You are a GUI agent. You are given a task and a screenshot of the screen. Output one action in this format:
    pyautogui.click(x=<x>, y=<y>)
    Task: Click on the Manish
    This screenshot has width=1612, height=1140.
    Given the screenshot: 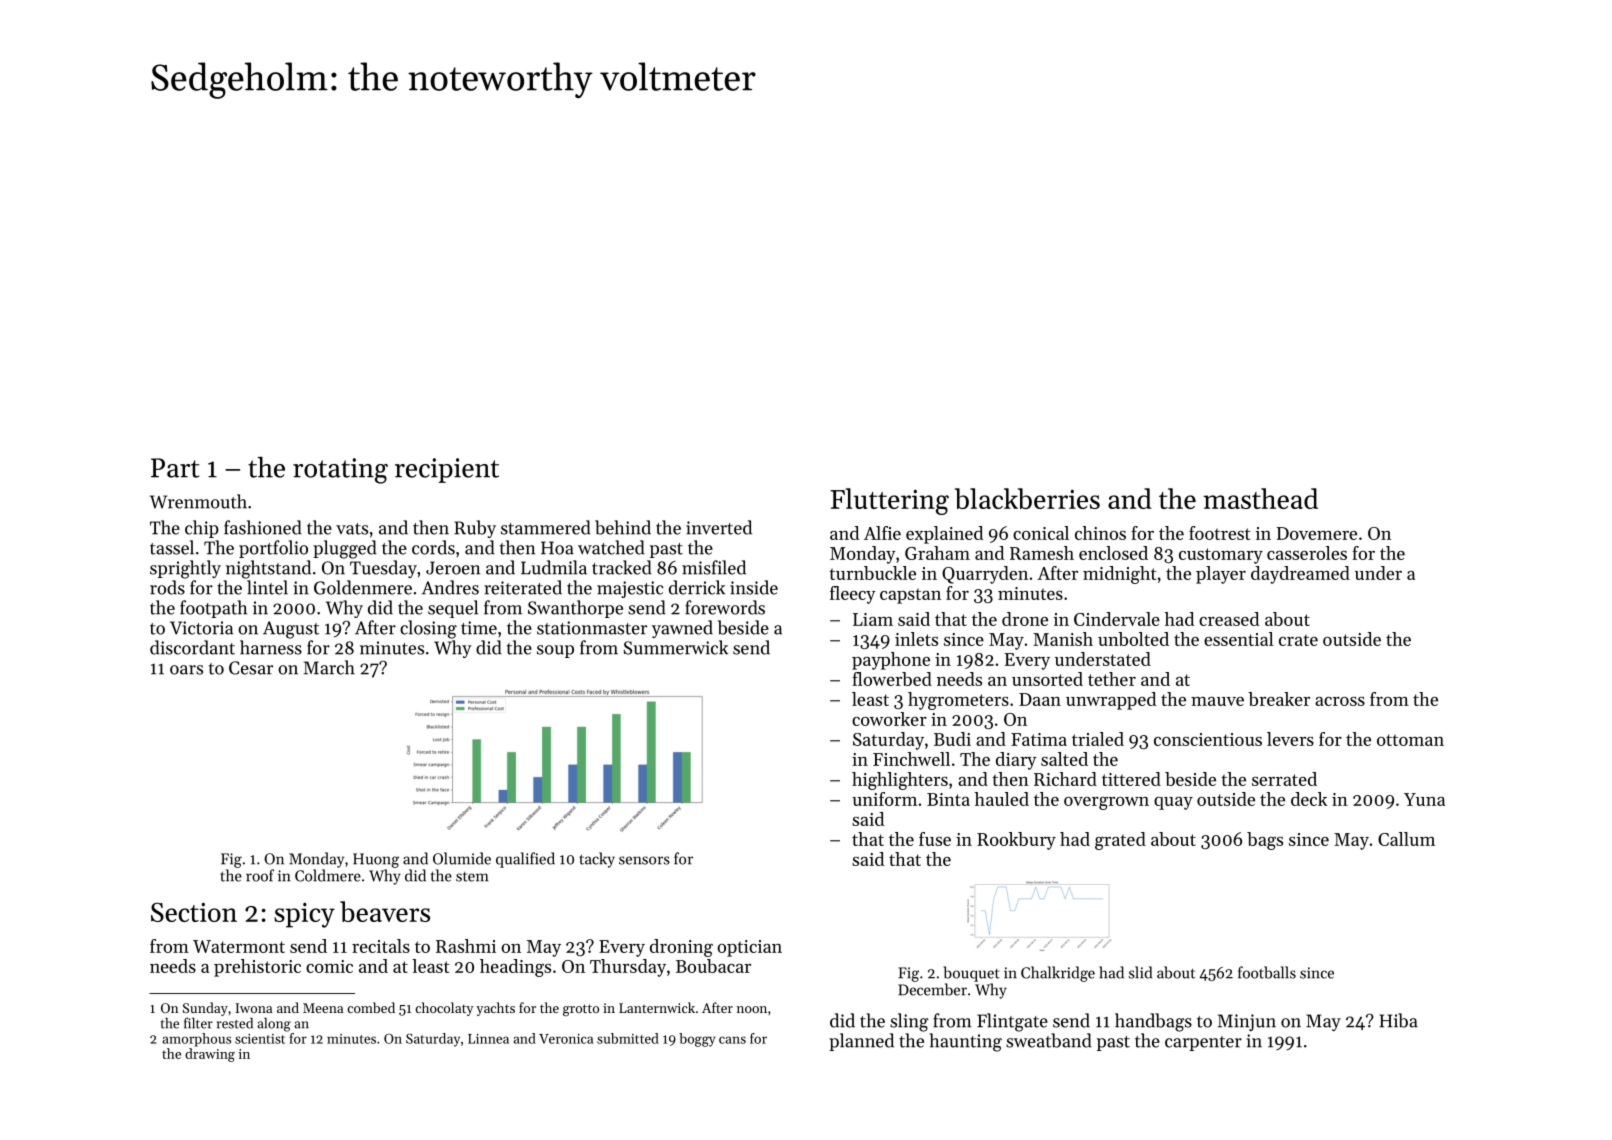 What is the action you would take?
    pyautogui.click(x=1063, y=639)
